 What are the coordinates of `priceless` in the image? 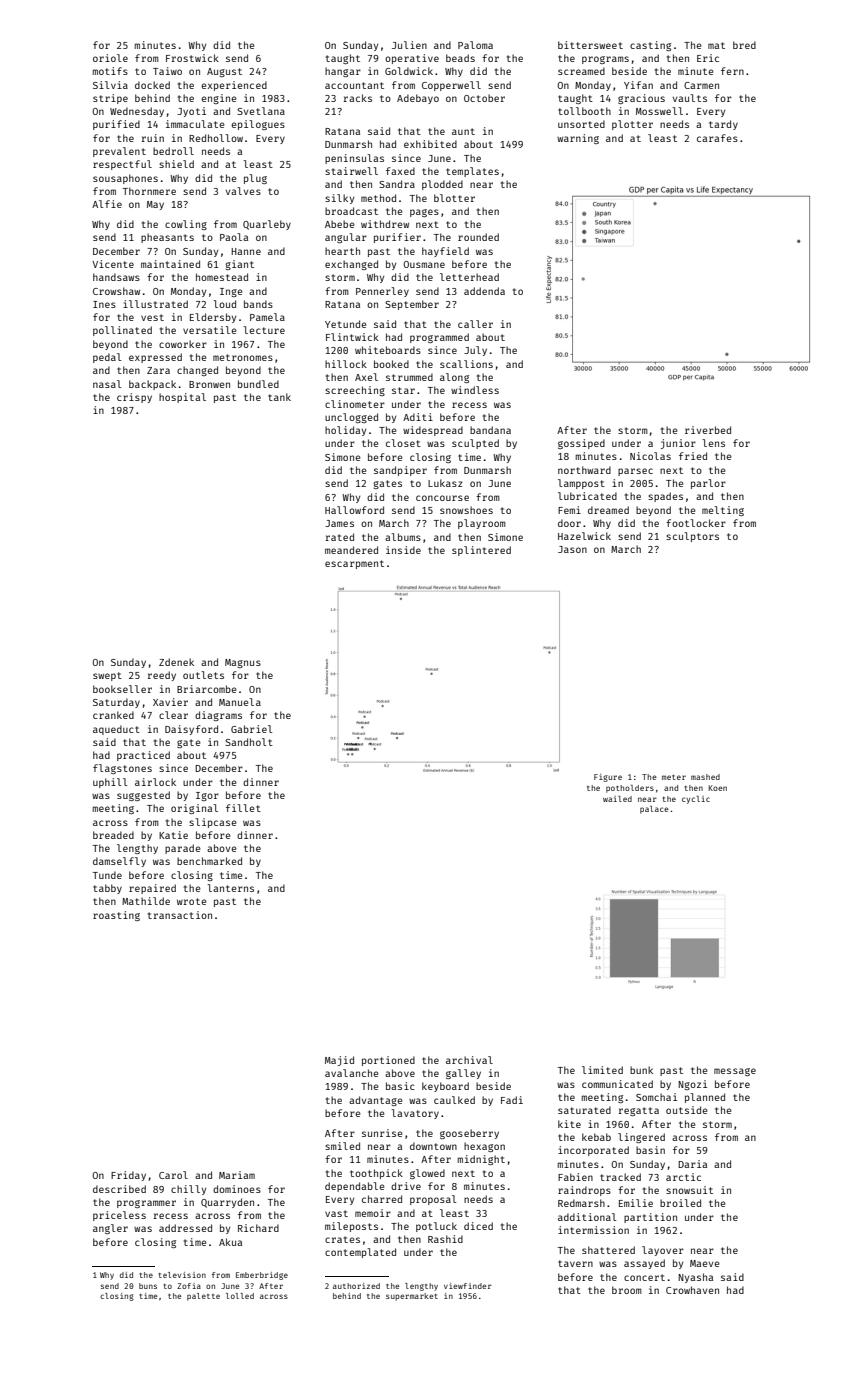 It's located at (119, 1216).
